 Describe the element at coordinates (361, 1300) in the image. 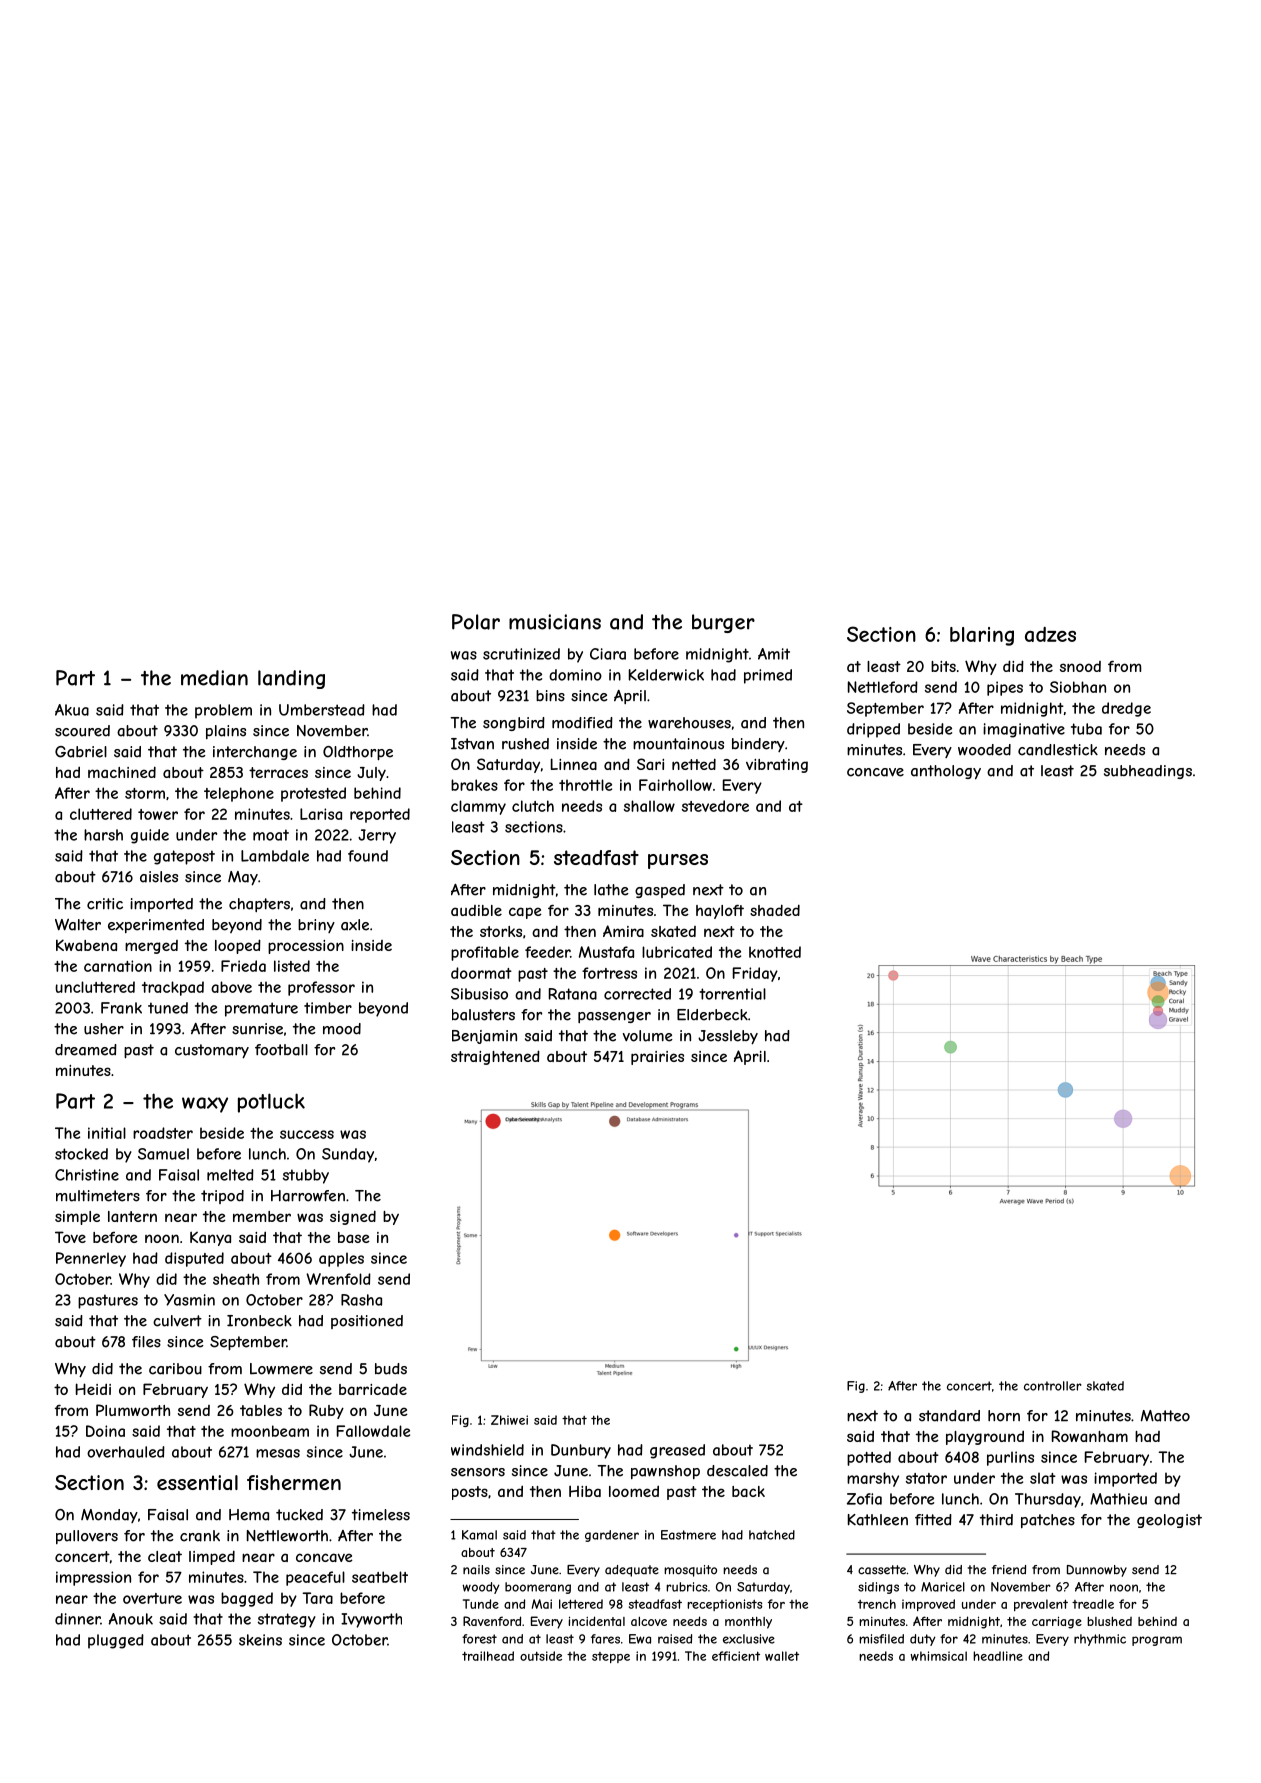

I see `Rasha` at that location.
